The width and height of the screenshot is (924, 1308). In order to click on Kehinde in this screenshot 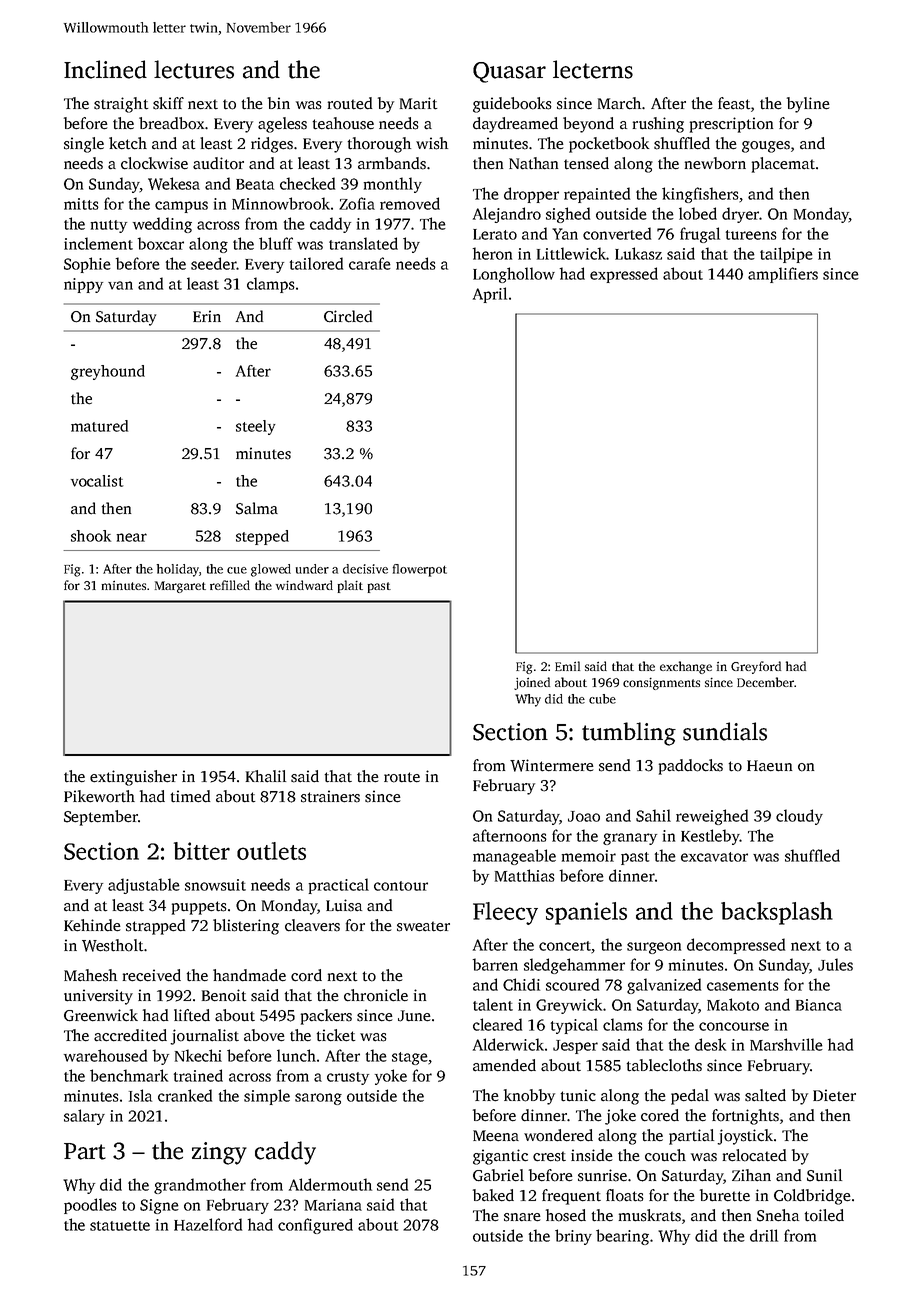, I will do `click(92, 925)`.
